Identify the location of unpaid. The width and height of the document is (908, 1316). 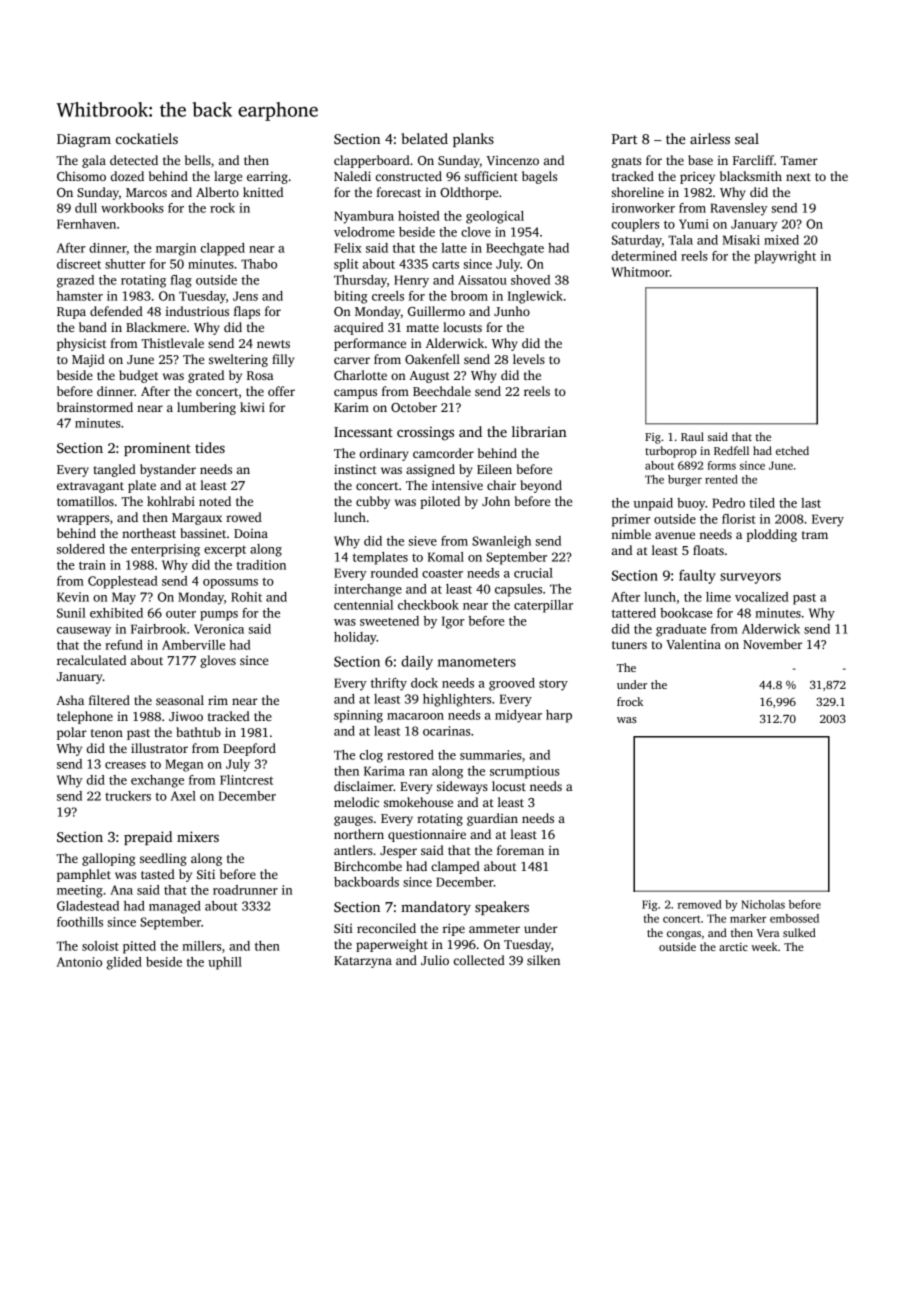
(653, 504).
